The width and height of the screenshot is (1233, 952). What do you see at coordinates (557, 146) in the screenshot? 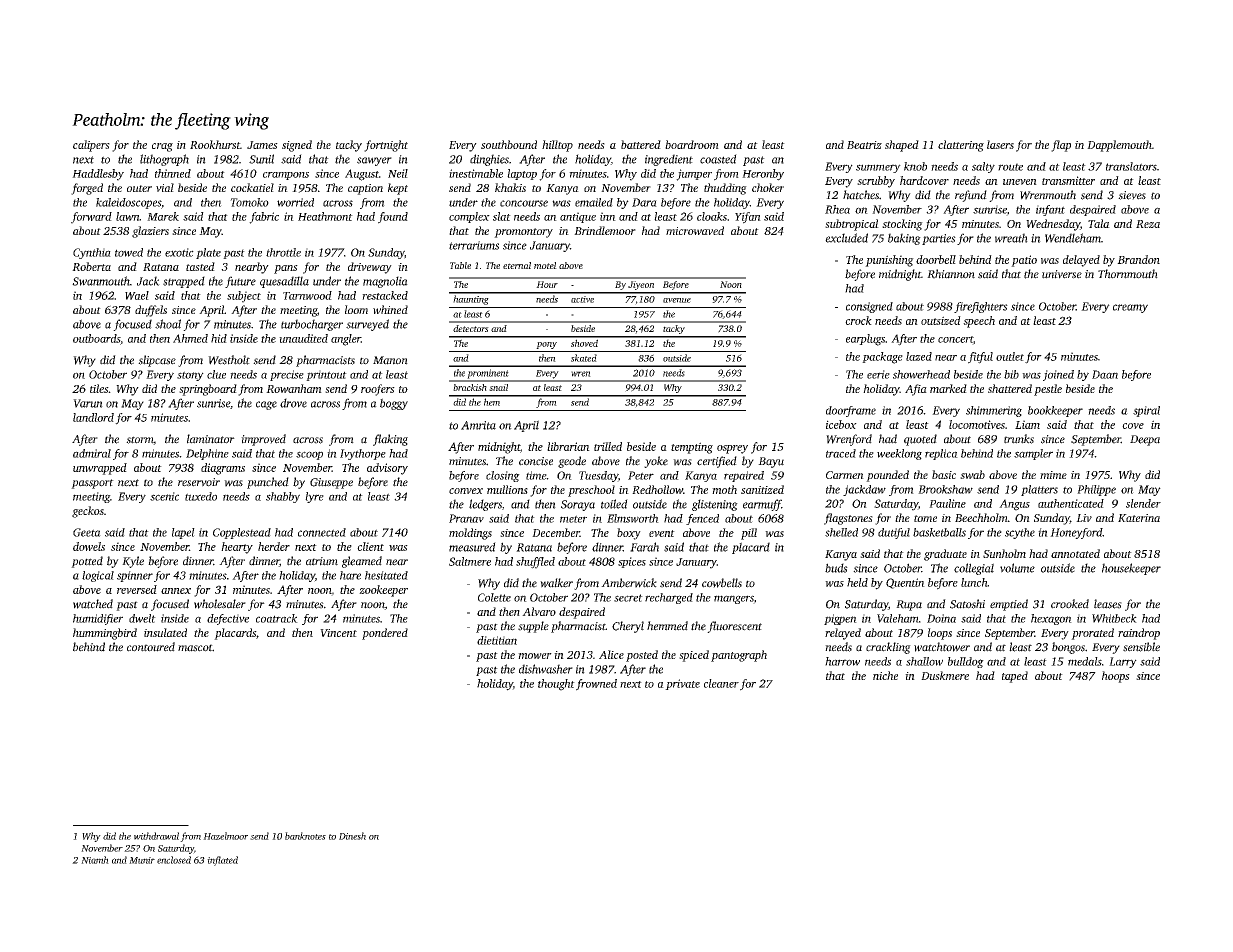
I see `hilltop` at bounding box center [557, 146].
